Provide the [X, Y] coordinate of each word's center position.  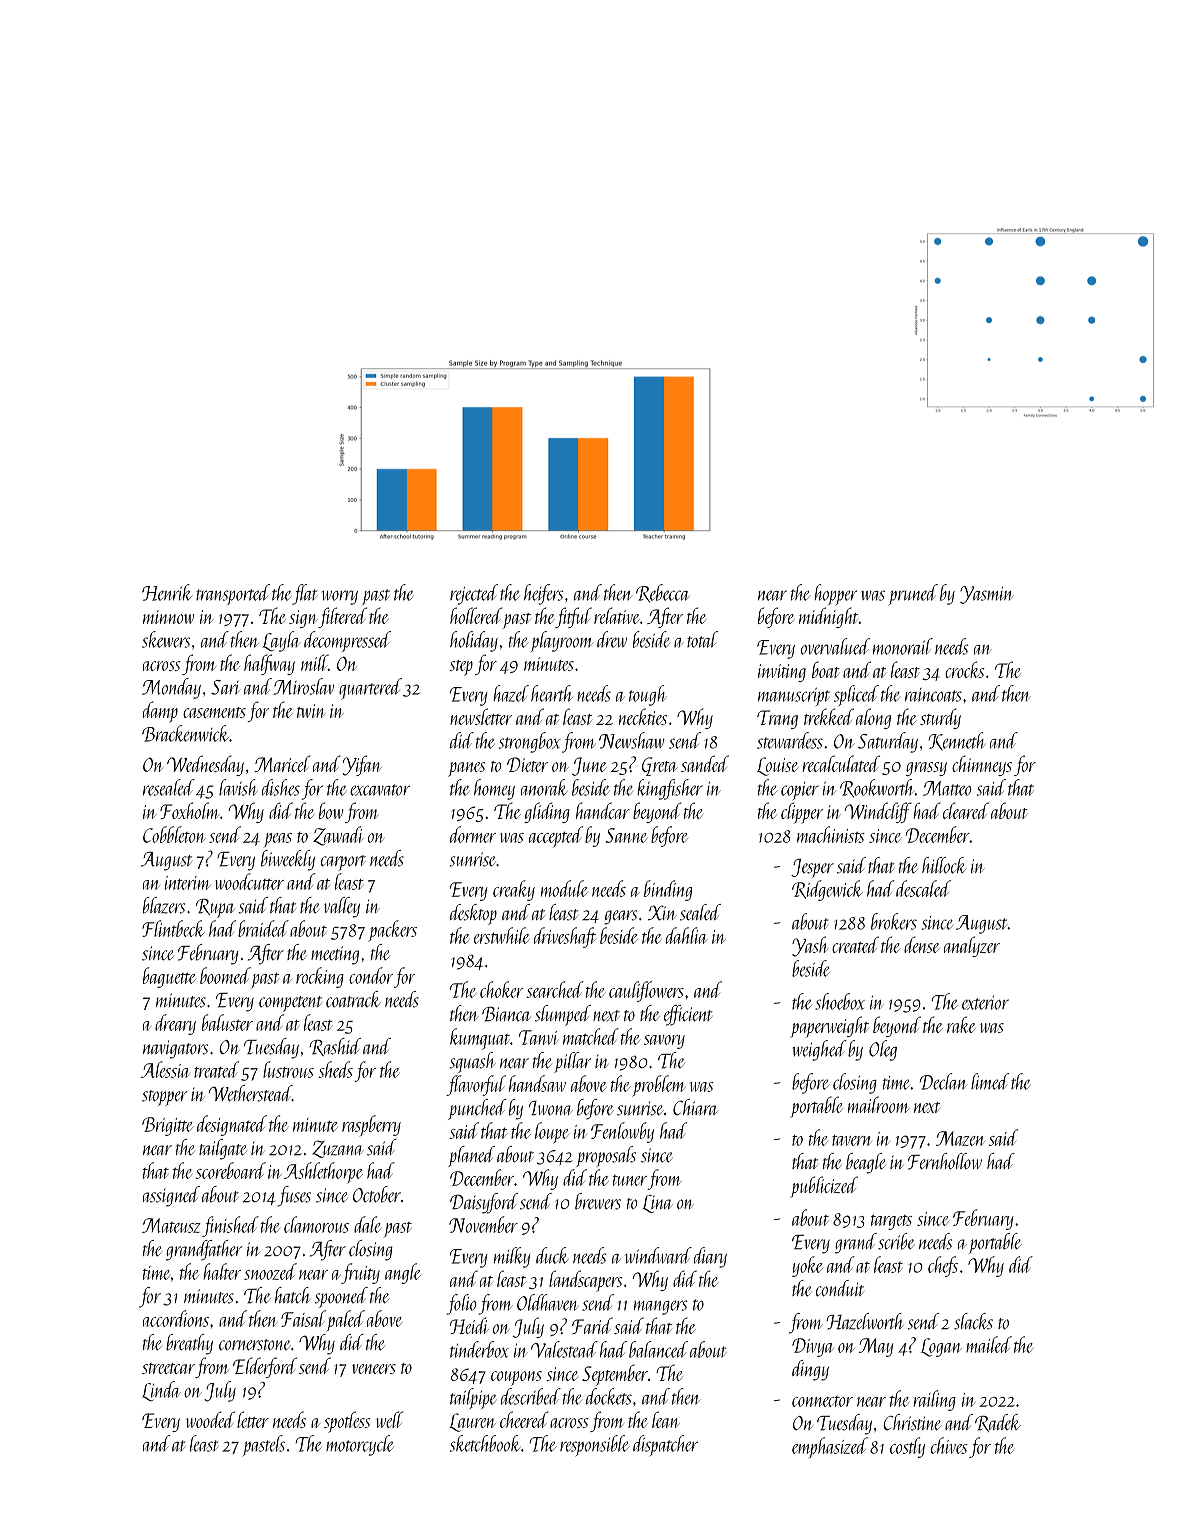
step [461, 668]
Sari [226, 687]
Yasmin [987, 595]
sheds [335, 1069]
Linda [161, 1391]
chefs [943, 1266]
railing [935, 1400]
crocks [965, 669]
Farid [592, 1325]
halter [222, 1271]
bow [331, 810]
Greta [660, 766]
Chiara [695, 1107]
